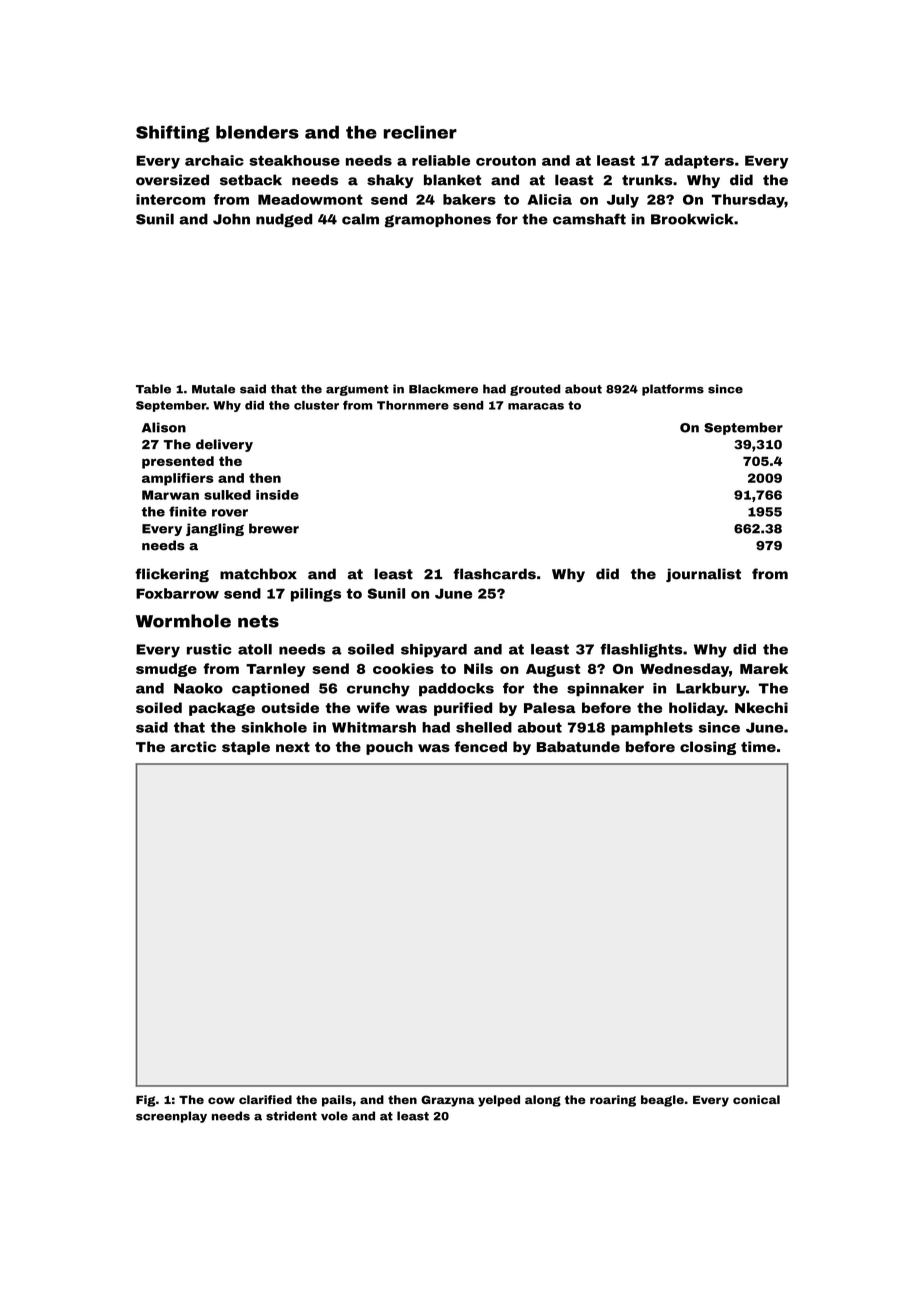 The width and height of the screenshot is (924, 1314). Describe the element at coordinates (265, 1099) in the screenshot. I see `clarified` at that location.
